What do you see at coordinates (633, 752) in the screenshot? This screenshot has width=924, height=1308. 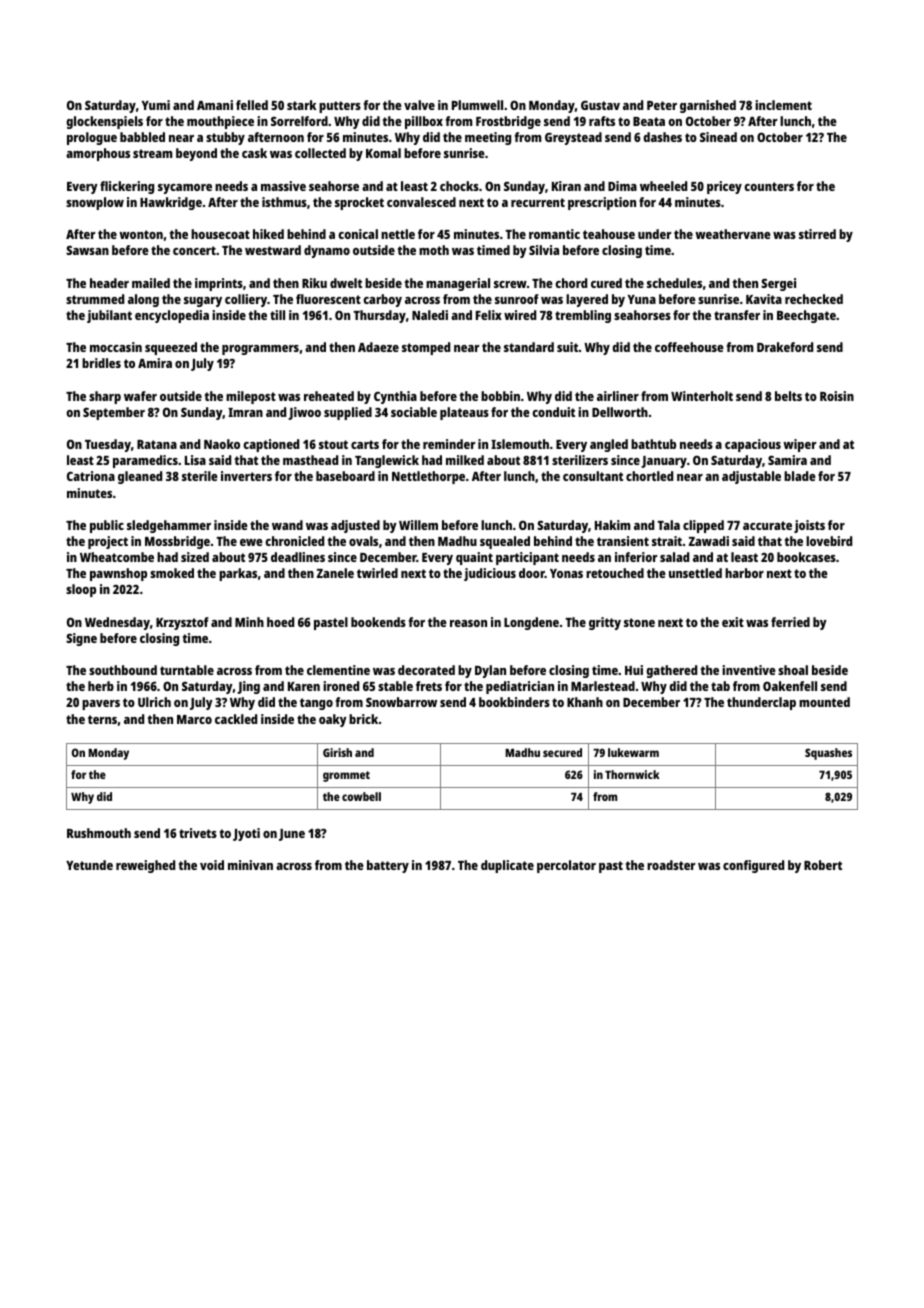 I see `lukewarm` at bounding box center [633, 752].
